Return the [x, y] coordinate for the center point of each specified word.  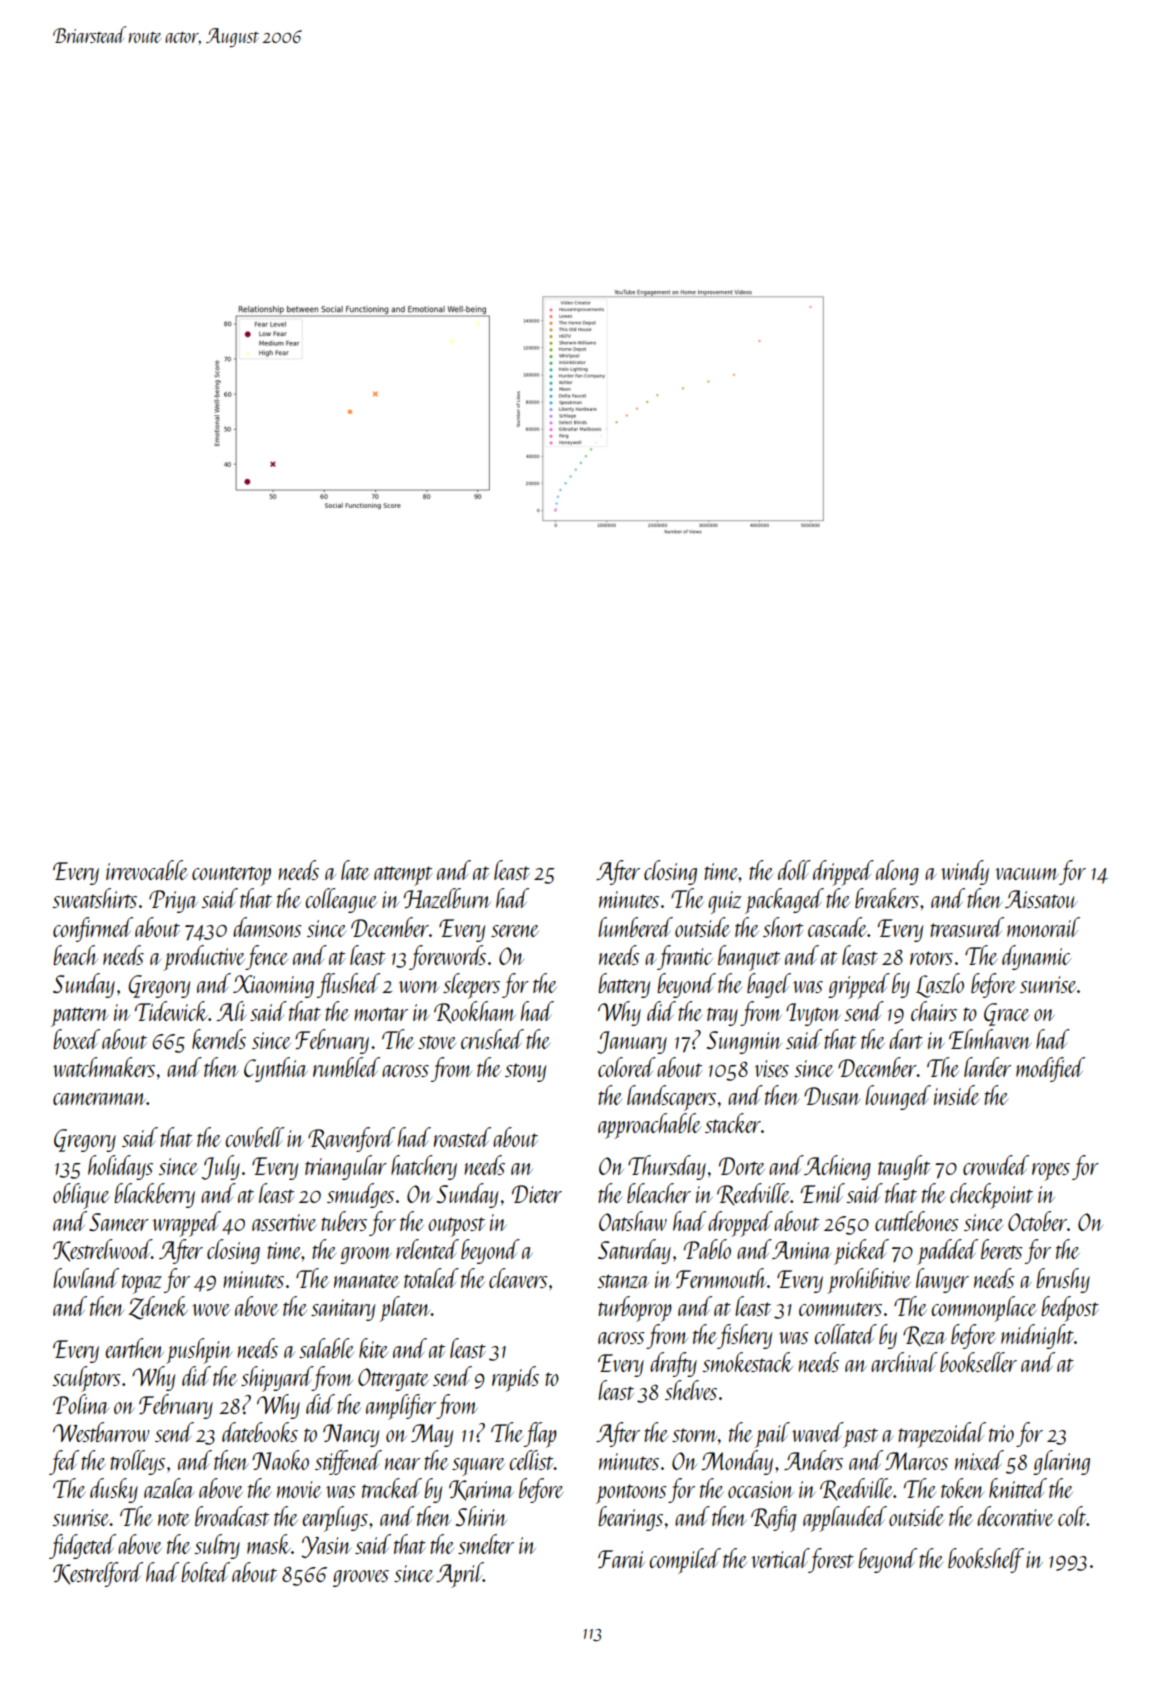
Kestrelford [98, 1574]
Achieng [837, 1167]
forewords [447, 957]
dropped [740, 1224]
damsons [267, 927]
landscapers [671, 1098]
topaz [142, 1284]
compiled [685, 1561]
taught [904, 1167]
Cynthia [276, 1069]
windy [965, 872]
